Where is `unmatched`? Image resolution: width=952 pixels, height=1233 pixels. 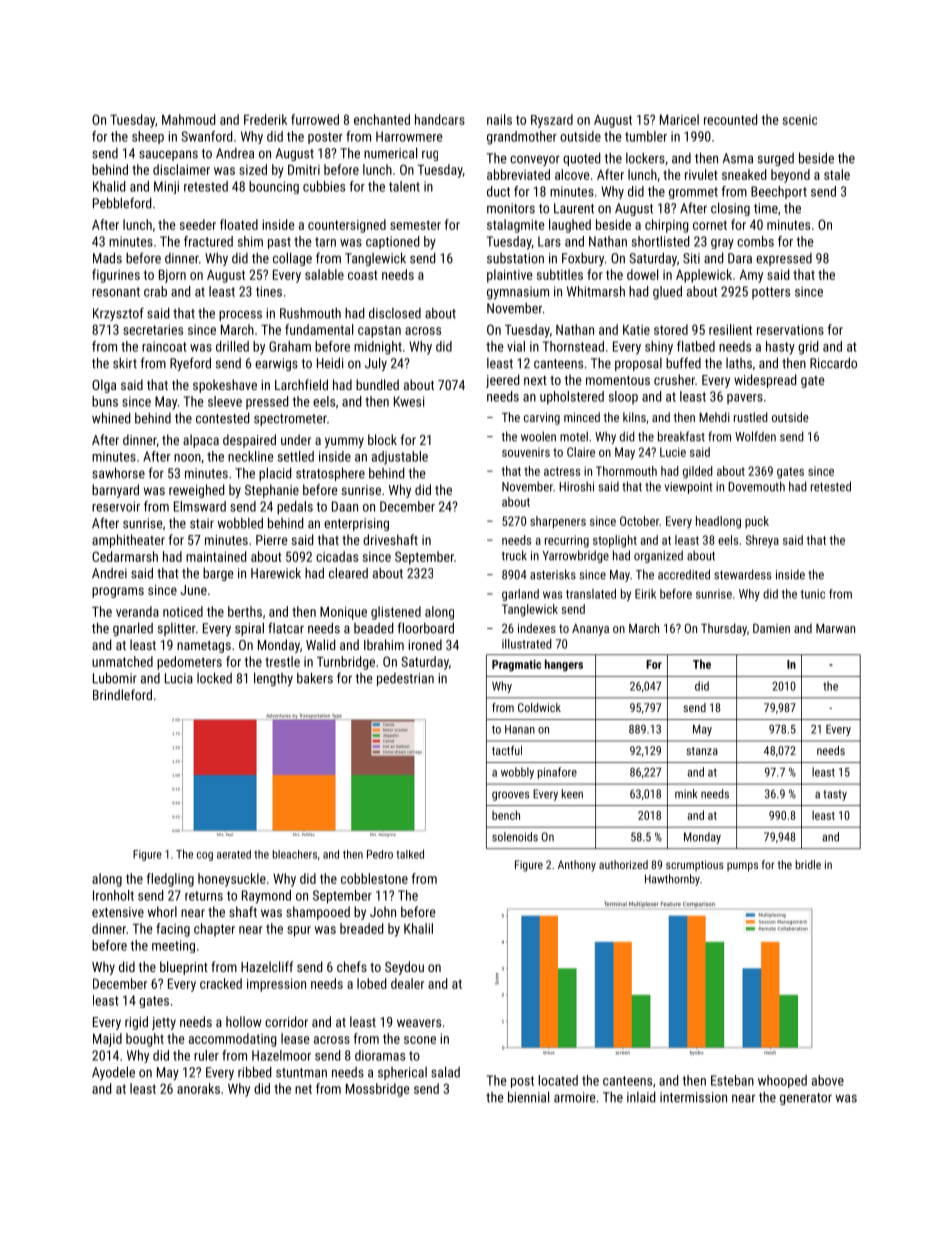 unmatched is located at coordinates (122, 661).
